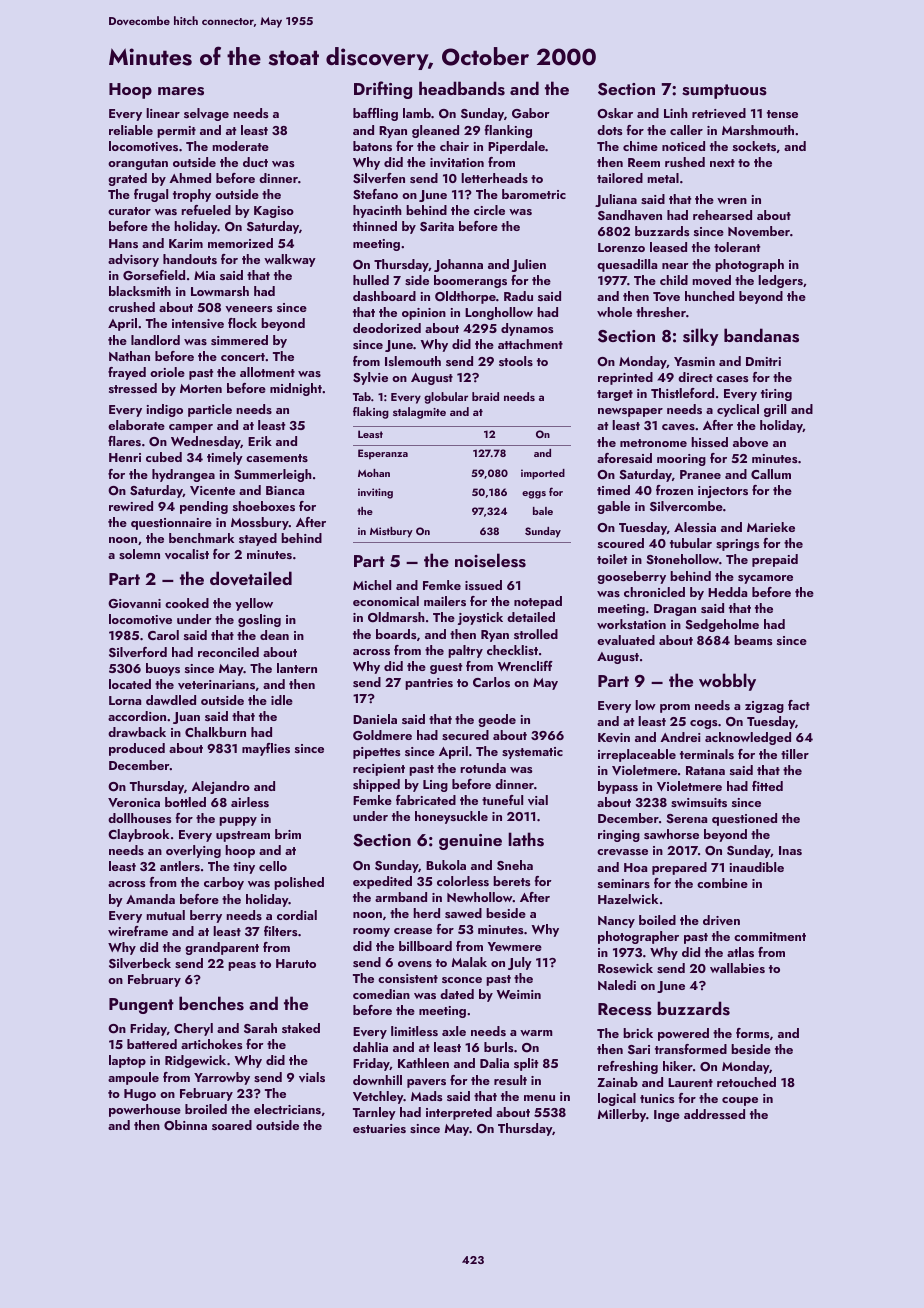  What do you see at coordinates (518, 296) in the document?
I see `Radu` at bounding box center [518, 296].
